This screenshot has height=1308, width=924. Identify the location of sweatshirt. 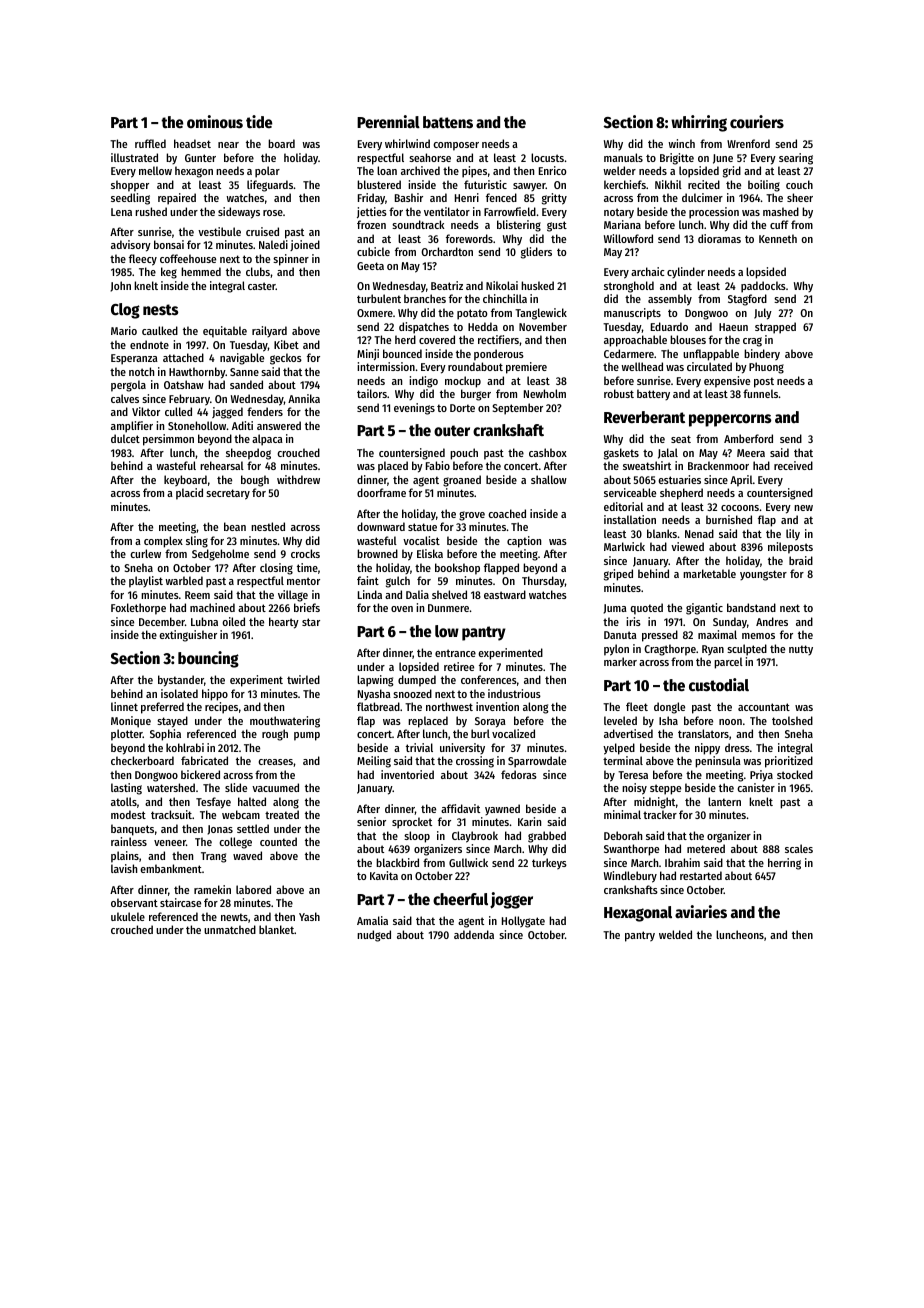
(647, 465).
